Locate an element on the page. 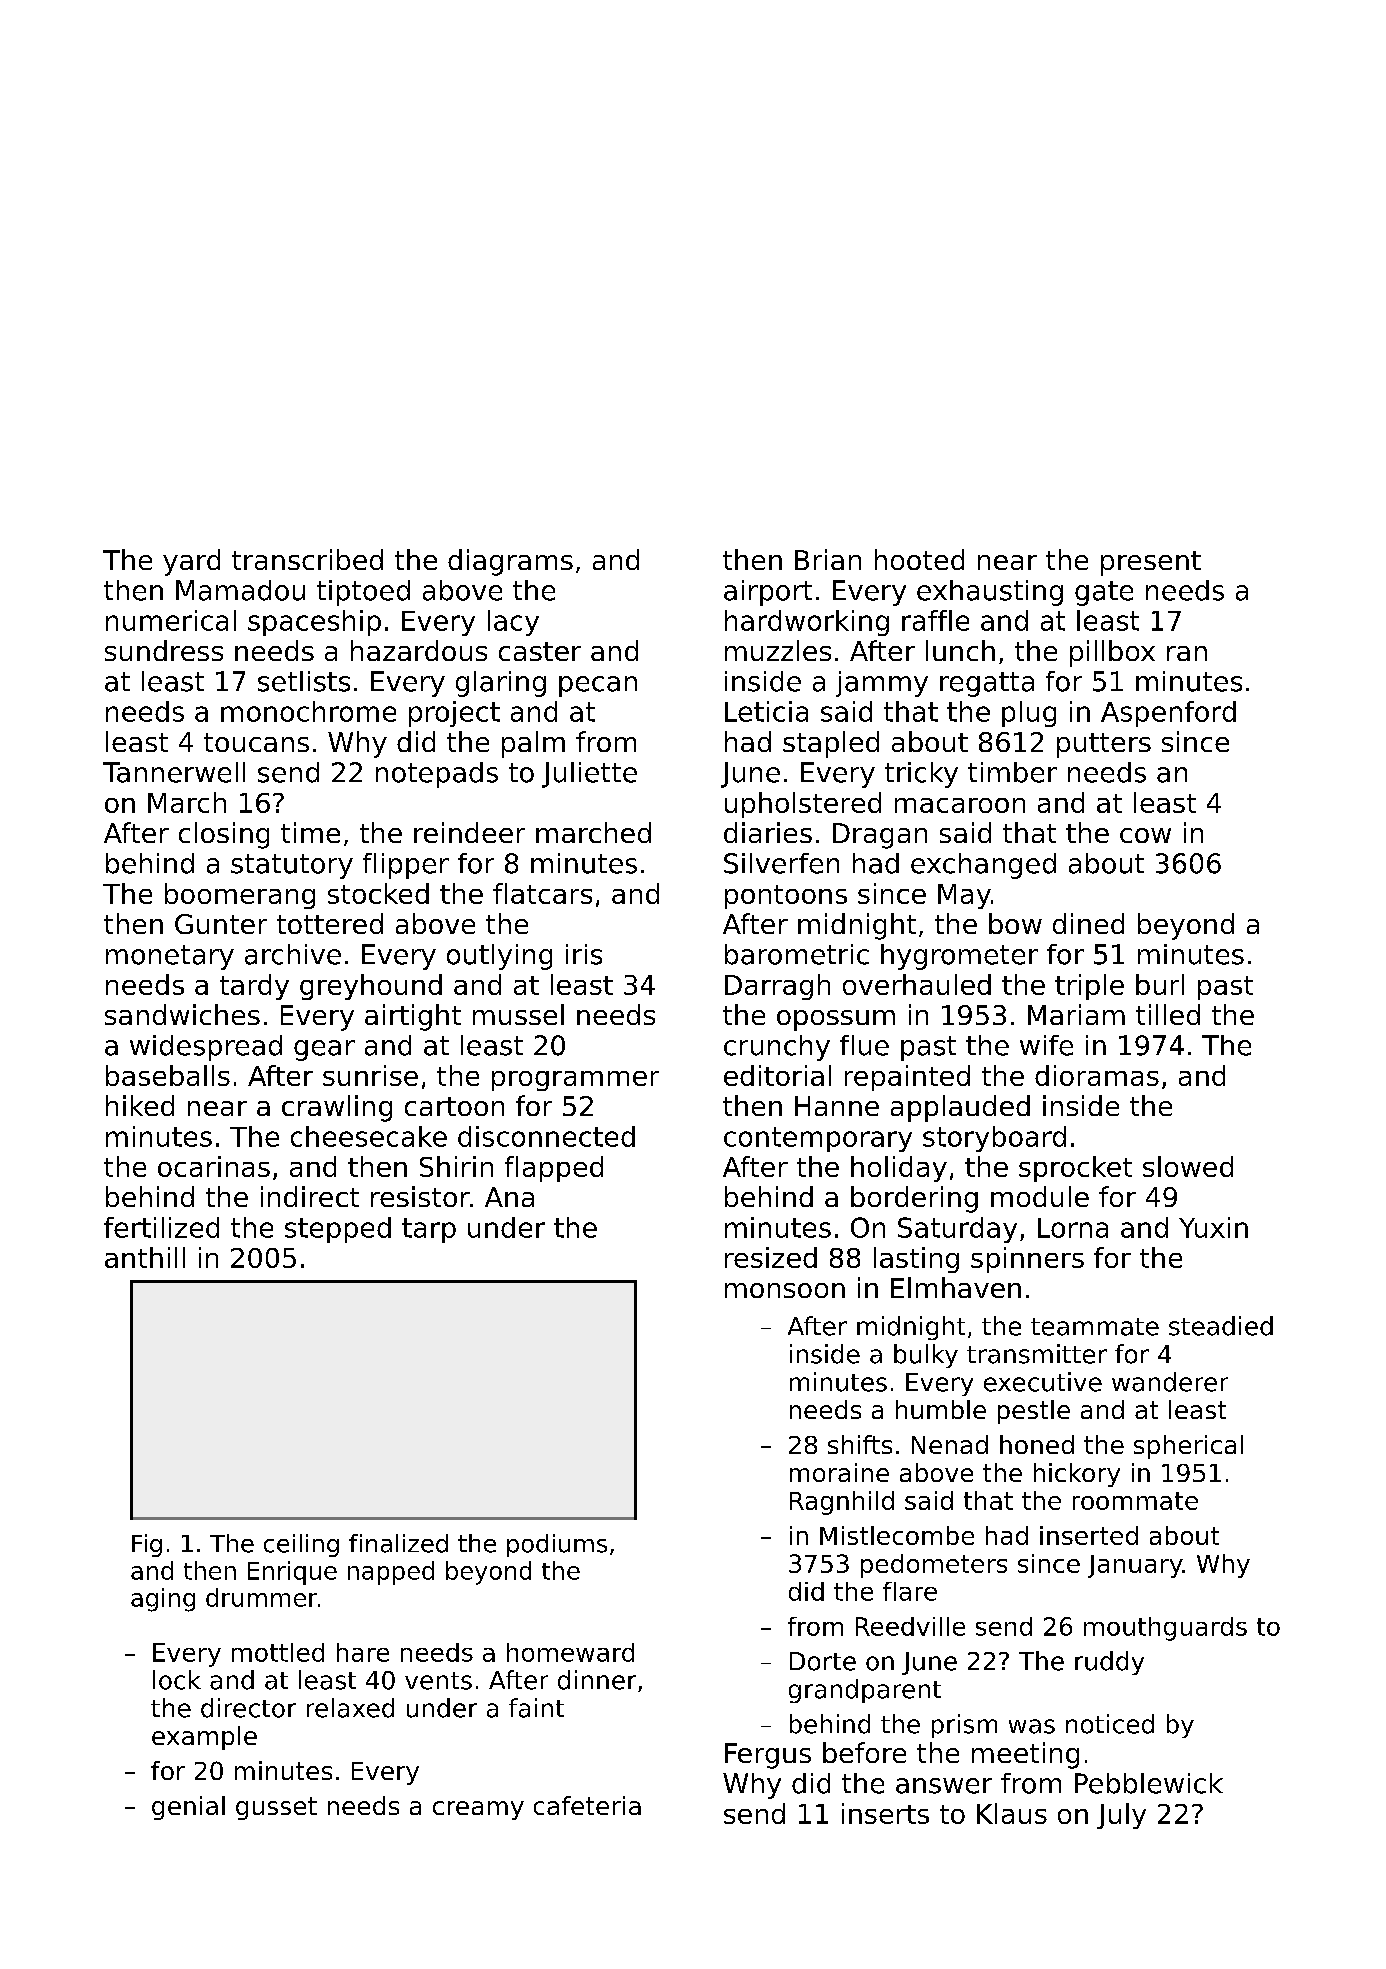 The image size is (1386, 1969). gusset is located at coordinates (276, 1808).
